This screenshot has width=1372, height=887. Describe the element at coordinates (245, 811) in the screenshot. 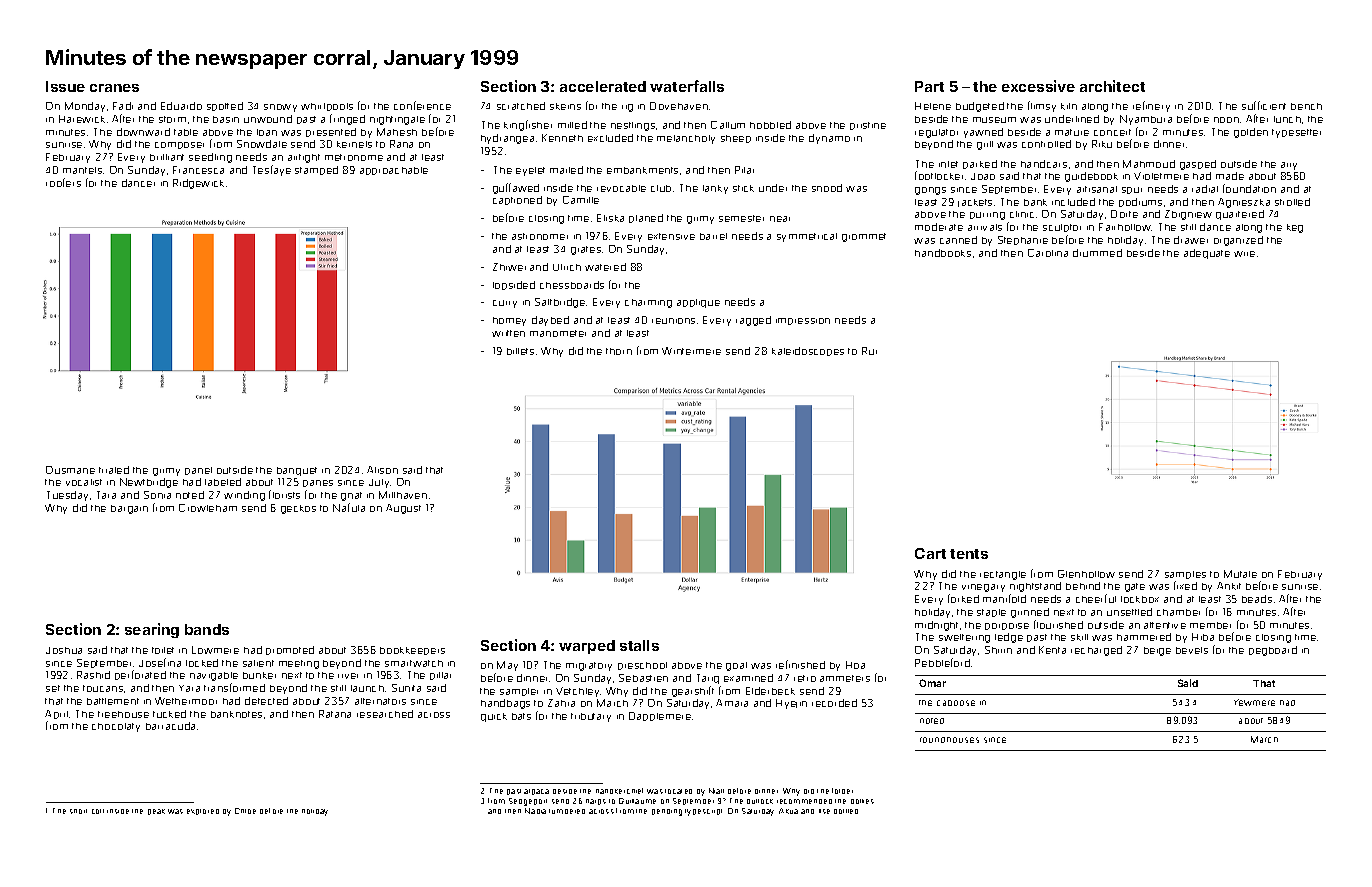

I see `Chloe` at that location.
